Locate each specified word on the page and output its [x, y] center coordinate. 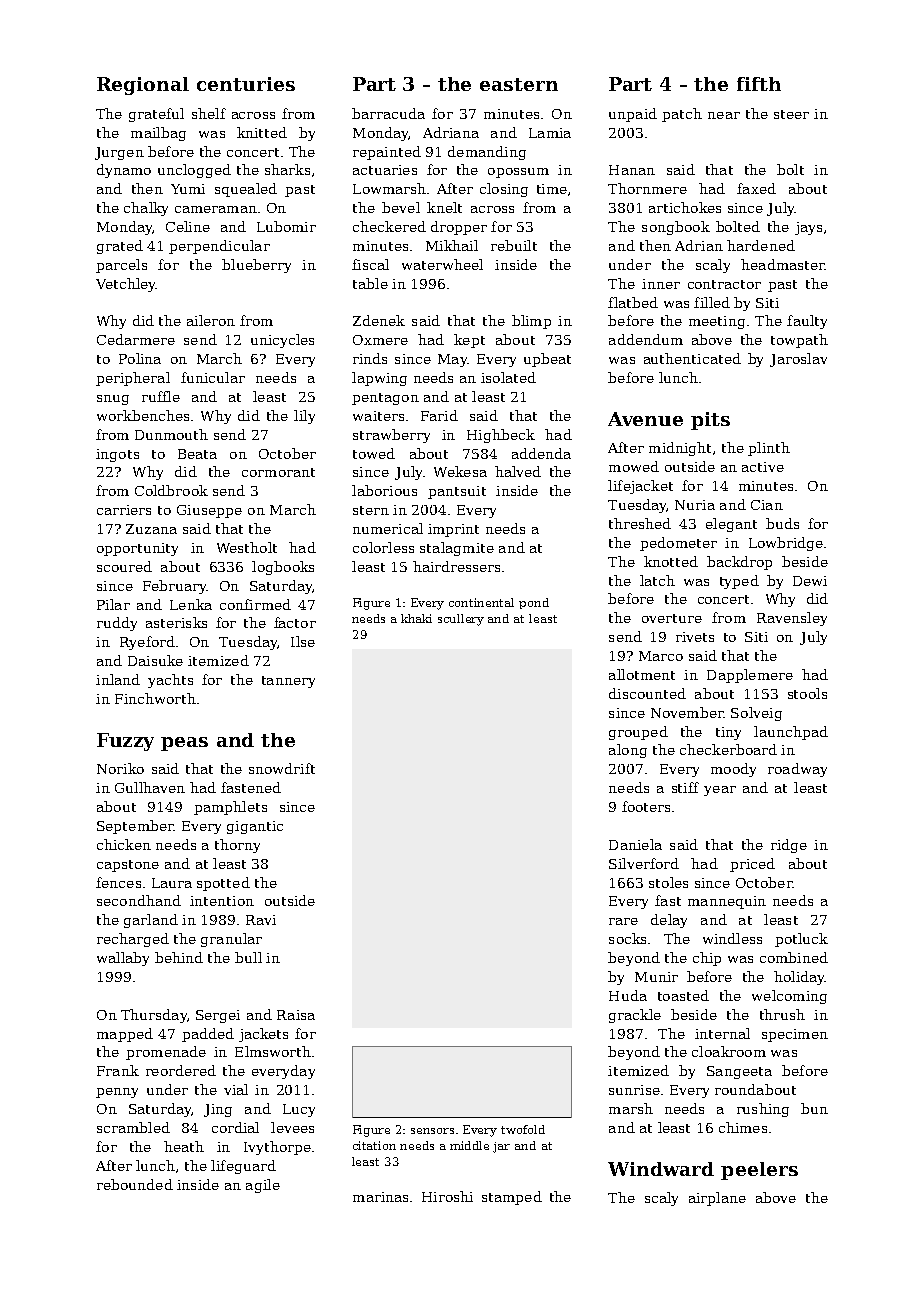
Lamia [550, 133]
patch [682, 115]
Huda [628, 995]
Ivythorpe [277, 1148]
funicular [213, 377]
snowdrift [282, 768]
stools [807, 693]
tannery [288, 682]
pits [710, 421]
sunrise [634, 1090]
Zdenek [379, 320]
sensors [432, 1131]
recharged [133, 940]
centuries [246, 84]
